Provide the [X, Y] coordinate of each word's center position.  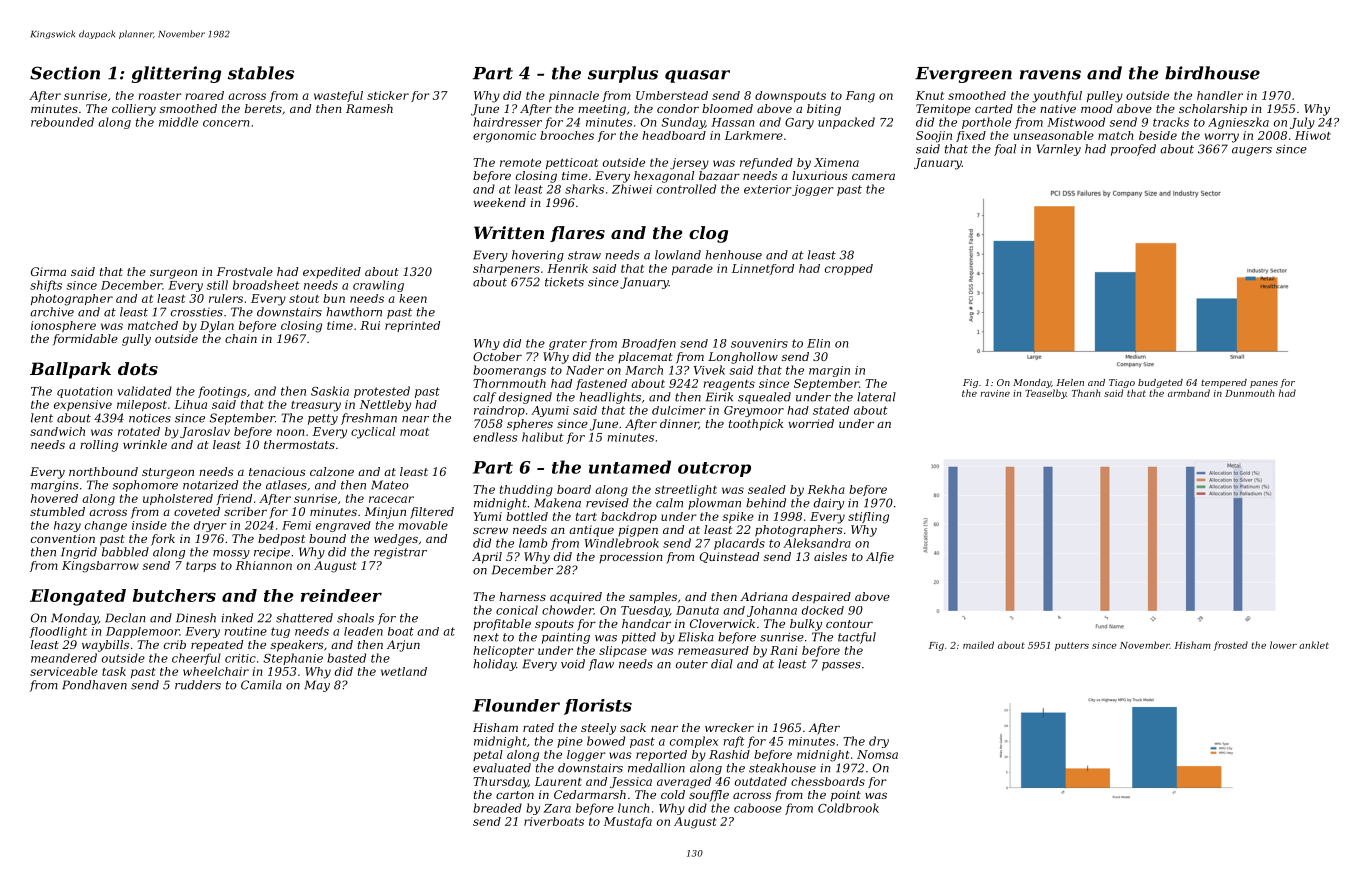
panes [1264, 384]
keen [413, 298]
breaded [497, 808]
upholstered [178, 499]
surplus [623, 74]
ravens [1050, 75]
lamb [533, 543]
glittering [176, 74]
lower [1283, 645]
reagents [729, 385]
